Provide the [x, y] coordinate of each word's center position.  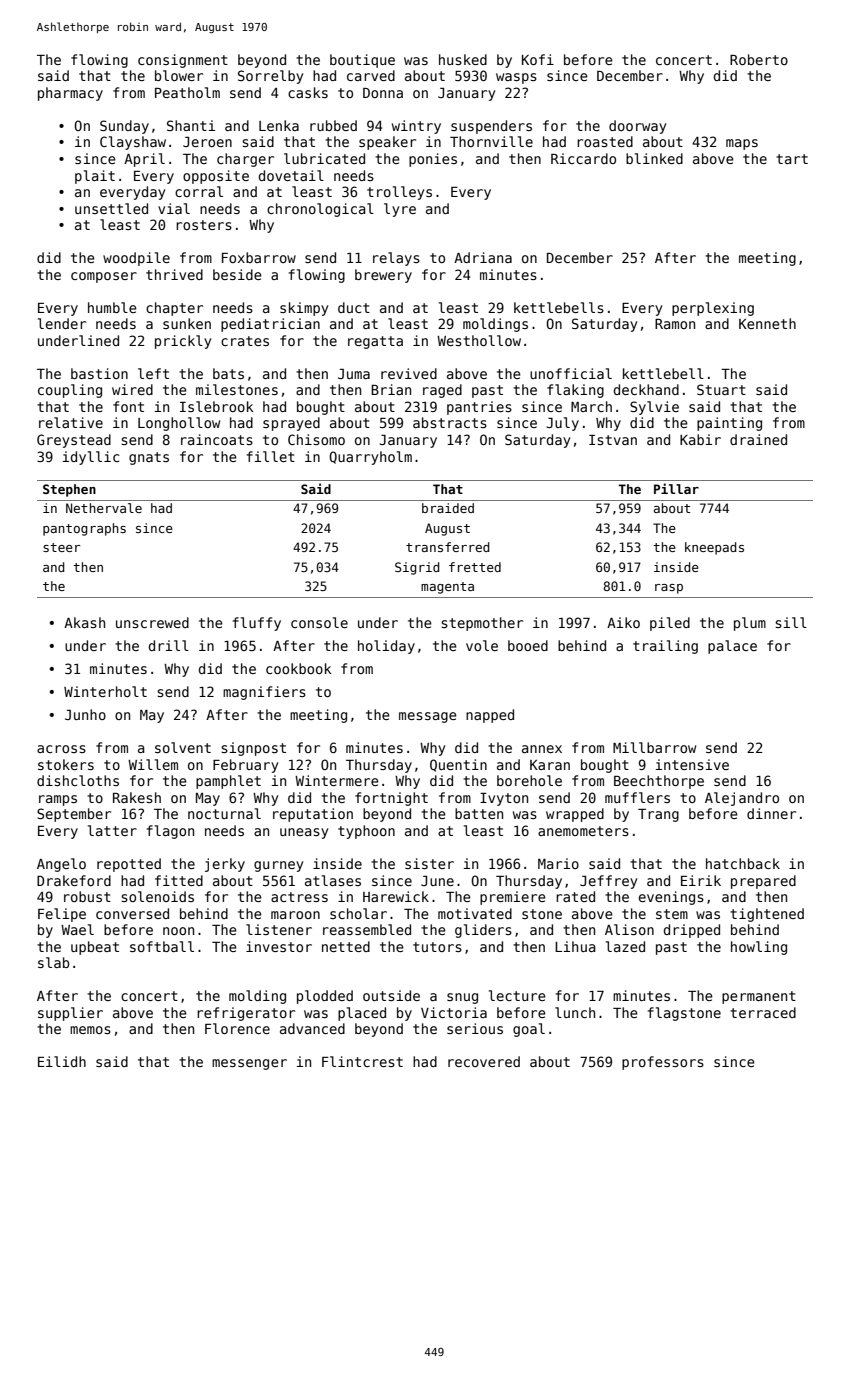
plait [95, 177]
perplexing [713, 309]
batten [479, 813]
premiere [513, 898]
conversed [132, 913]
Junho [85, 714]
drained [758, 439]
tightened [767, 915]
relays [396, 259]
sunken [187, 323]
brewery [383, 276]
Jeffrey [608, 882]
